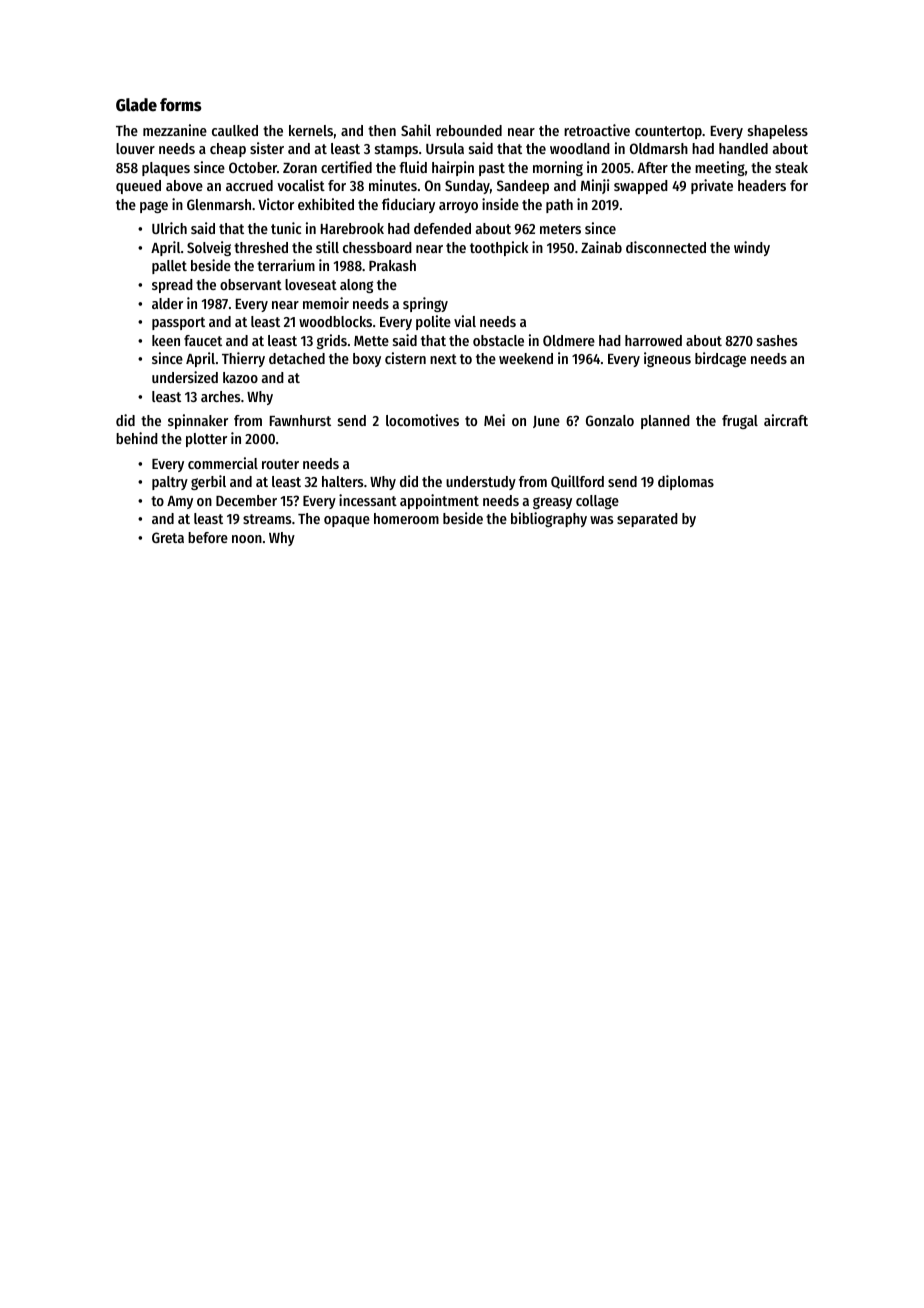 The width and height of the screenshot is (924, 1308). Describe the element at coordinates (469, 130) in the screenshot. I see `rebounded` at that location.
